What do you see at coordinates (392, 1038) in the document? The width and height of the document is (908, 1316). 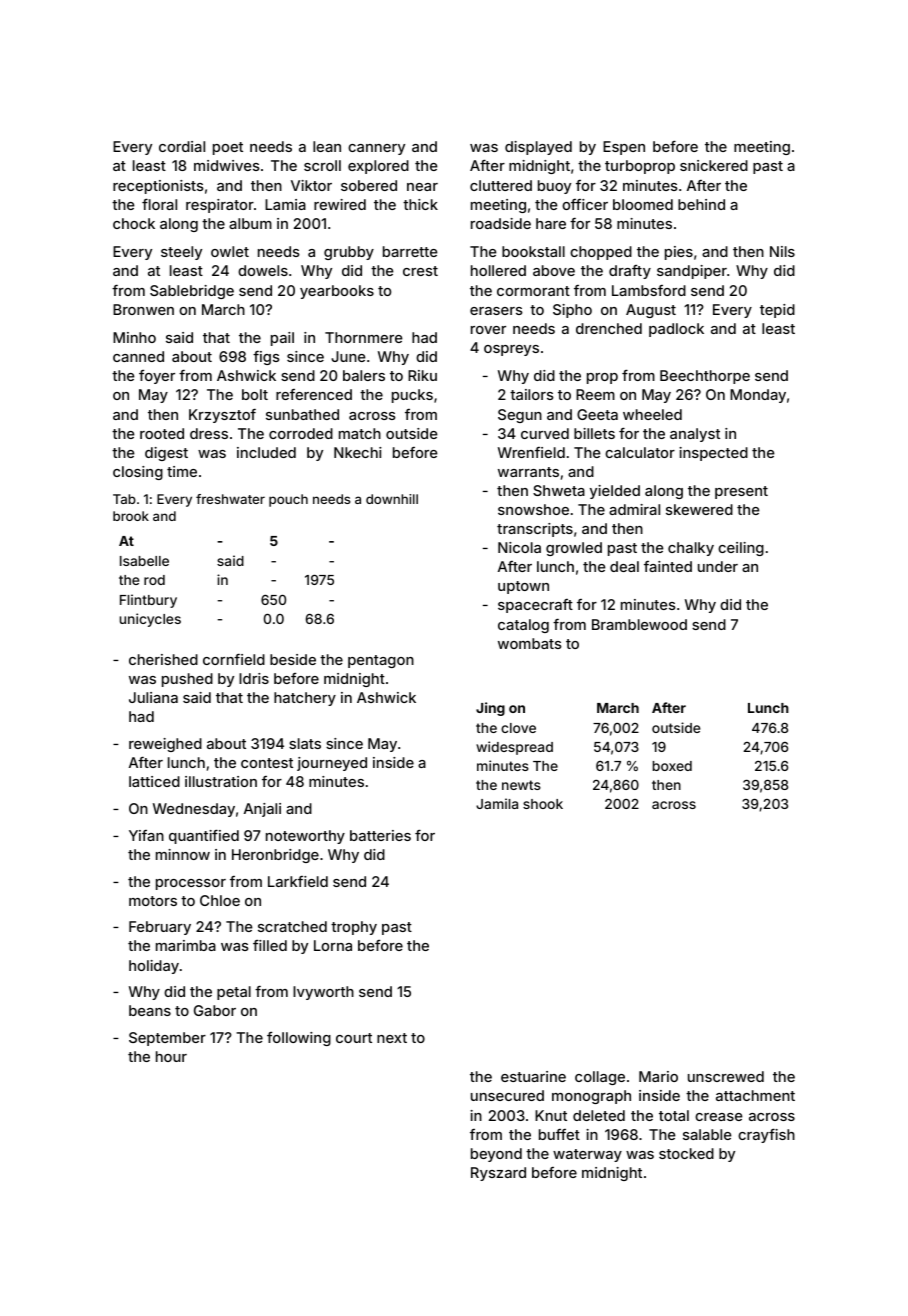 I see `next` at bounding box center [392, 1038].
